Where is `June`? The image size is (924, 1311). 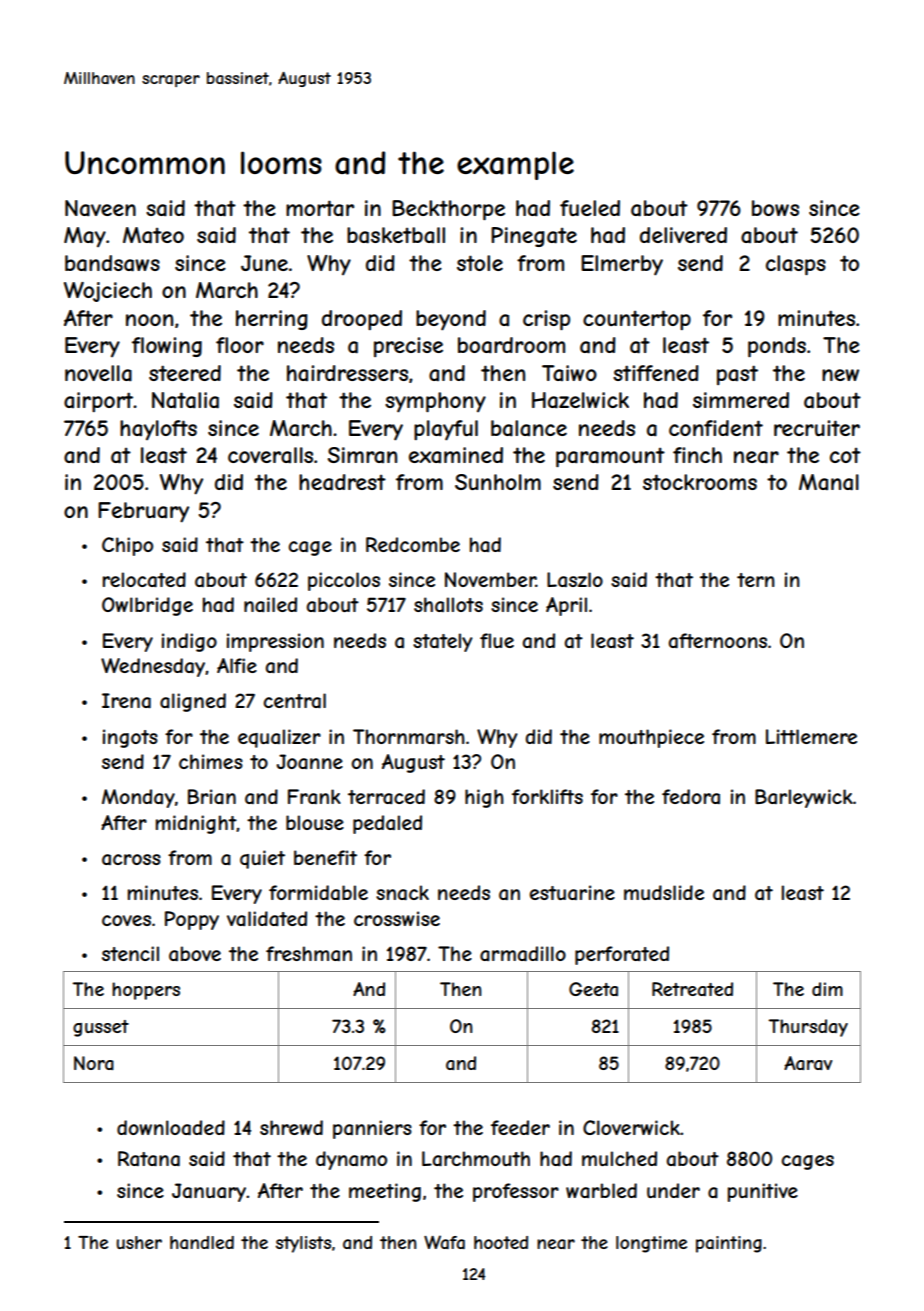
June is located at coordinates (264, 263).
